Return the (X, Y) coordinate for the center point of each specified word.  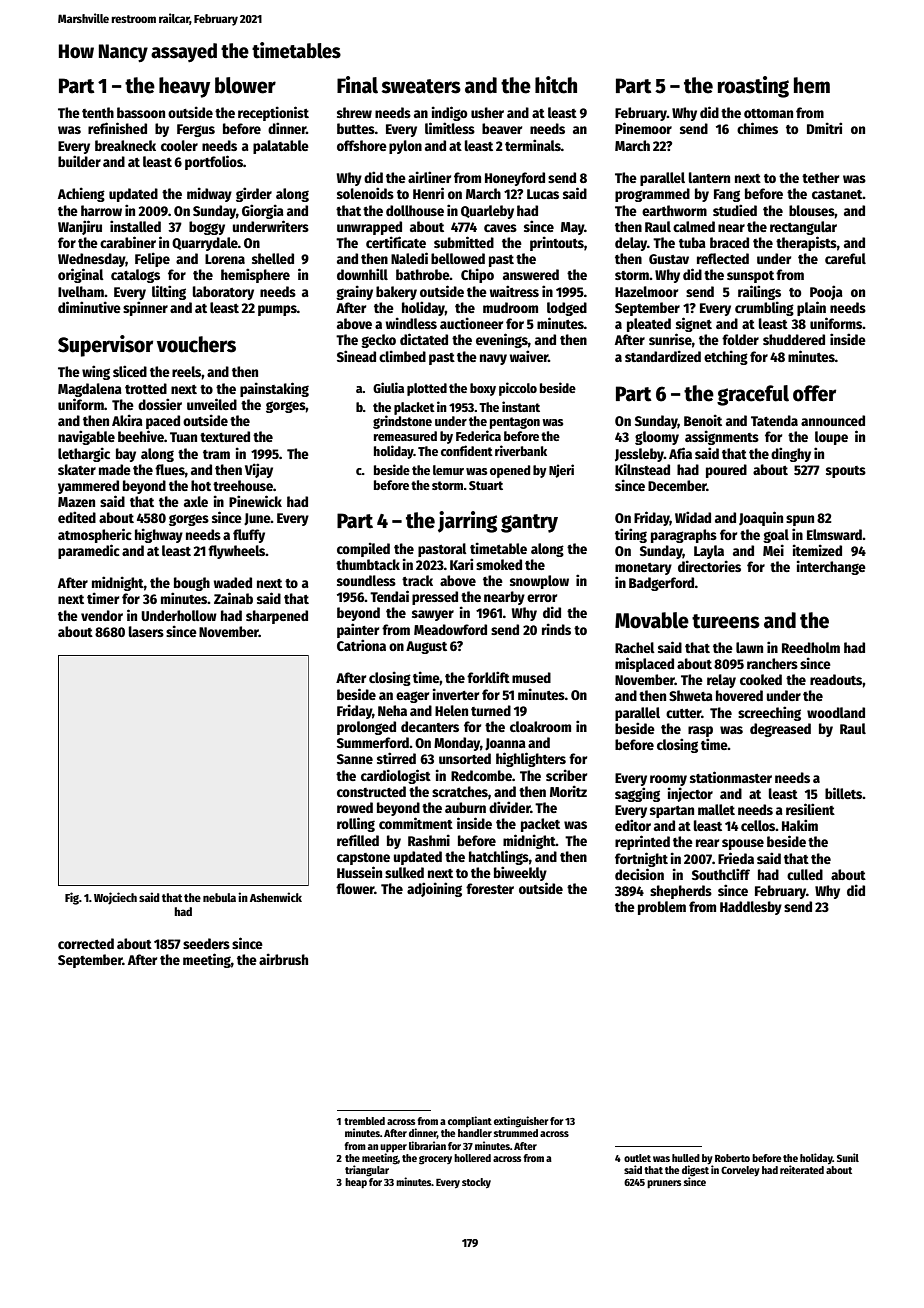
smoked (499, 564)
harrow (101, 210)
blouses (812, 210)
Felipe (152, 259)
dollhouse (415, 210)
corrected (86, 943)
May (572, 228)
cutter (683, 713)
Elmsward (834, 534)
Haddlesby (751, 908)
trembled (364, 1121)
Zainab (233, 598)
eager (412, 697)
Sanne (355, 759)
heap (356, 1183)
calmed (694, 226)
